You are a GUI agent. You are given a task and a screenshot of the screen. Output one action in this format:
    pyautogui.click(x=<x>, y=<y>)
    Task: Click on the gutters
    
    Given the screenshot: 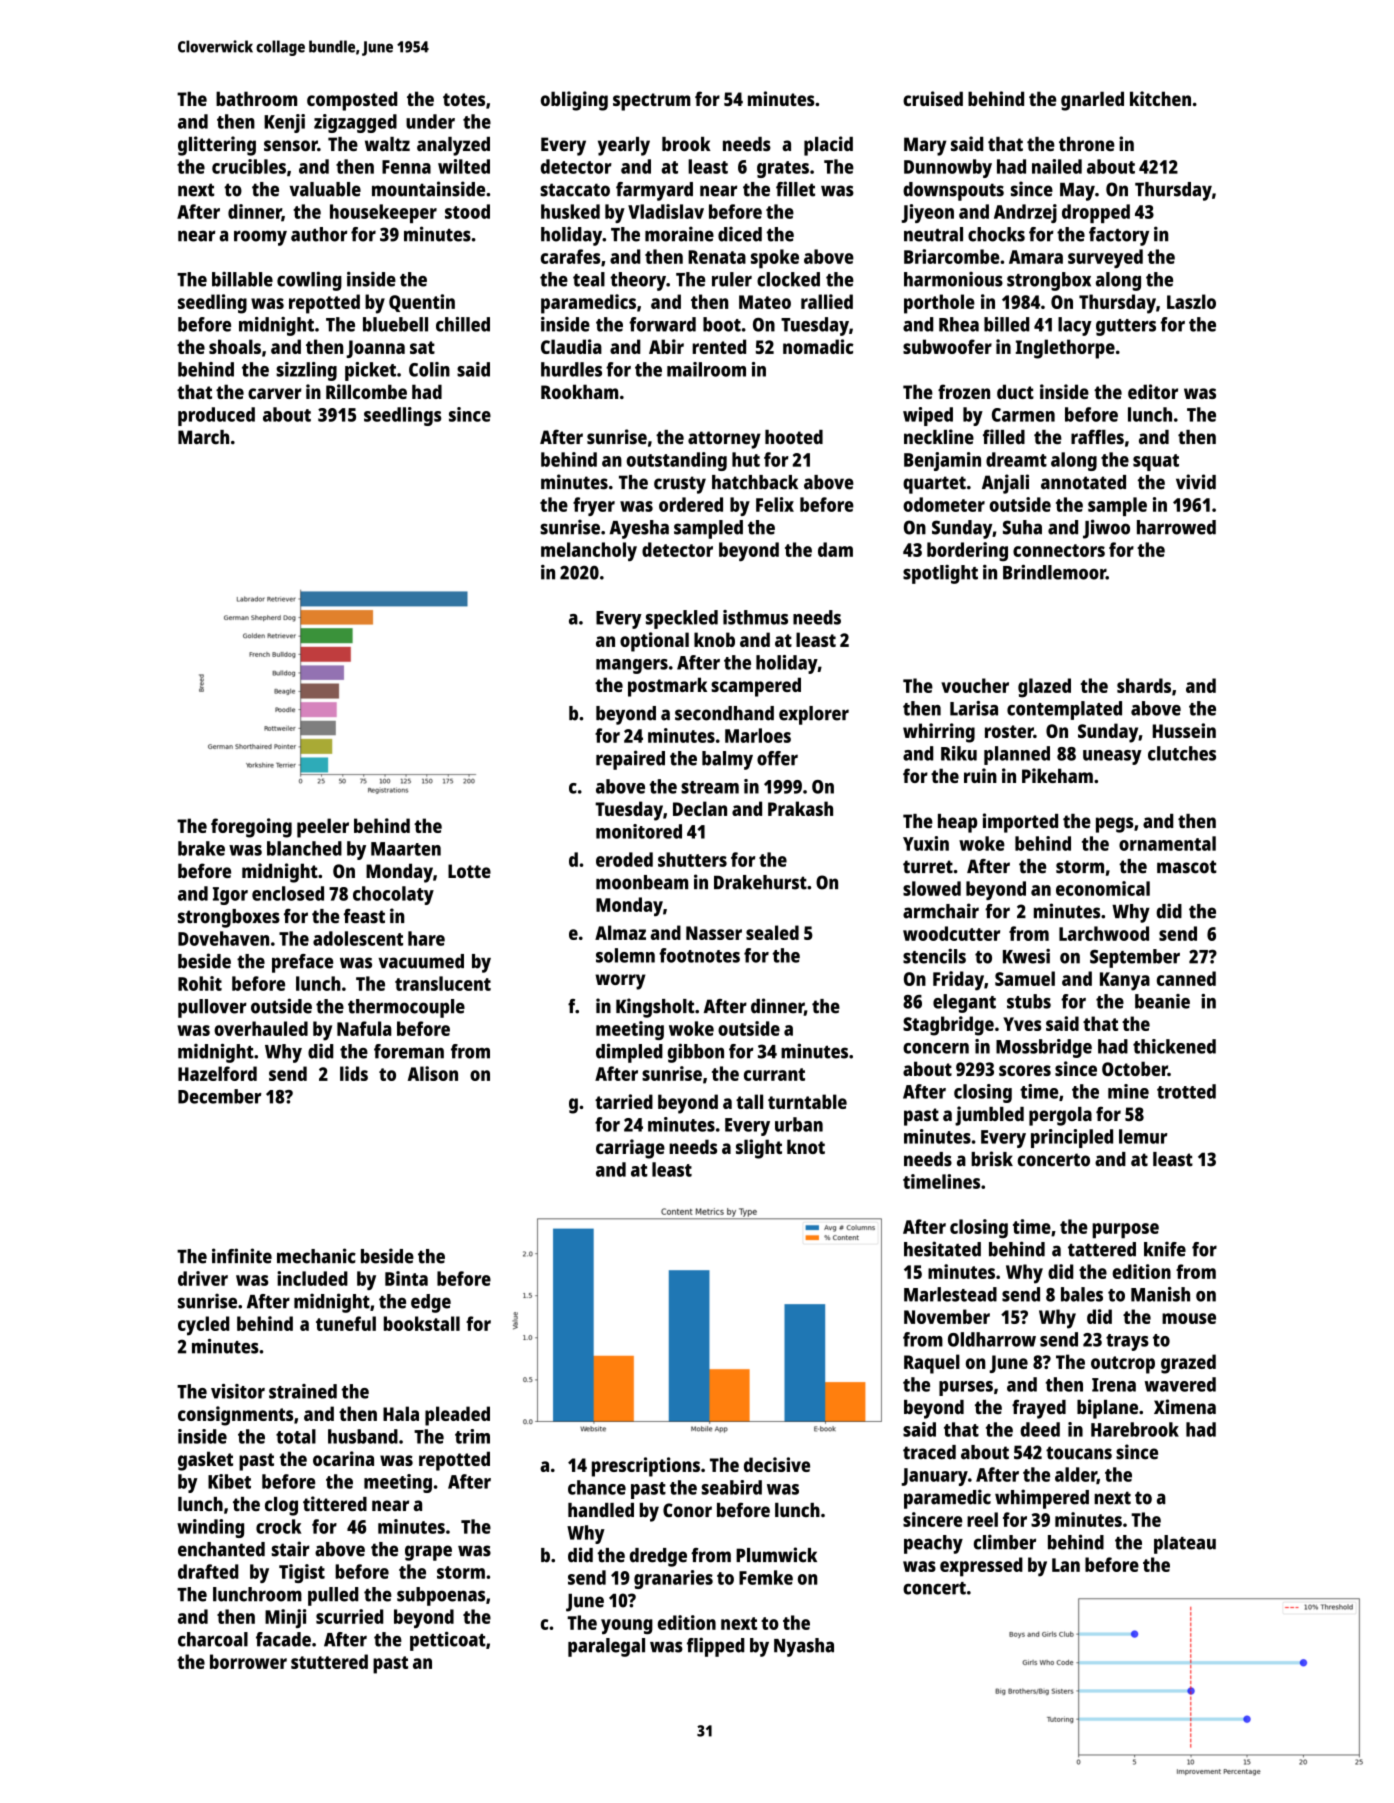 What is the action you would take?
    pyautogui.click(x=1126, y=327)
